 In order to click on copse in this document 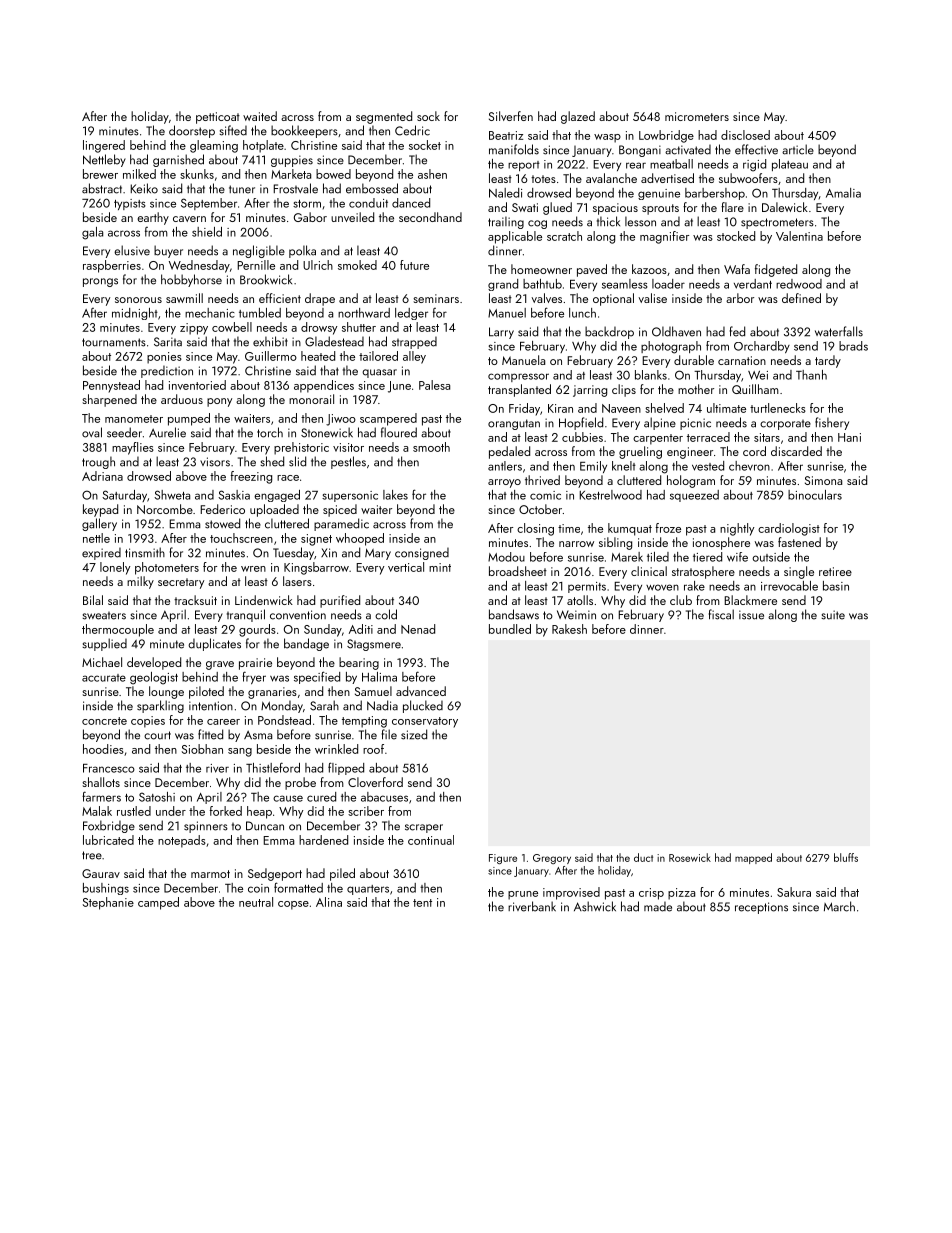, I will do `click(293, 905)`.
